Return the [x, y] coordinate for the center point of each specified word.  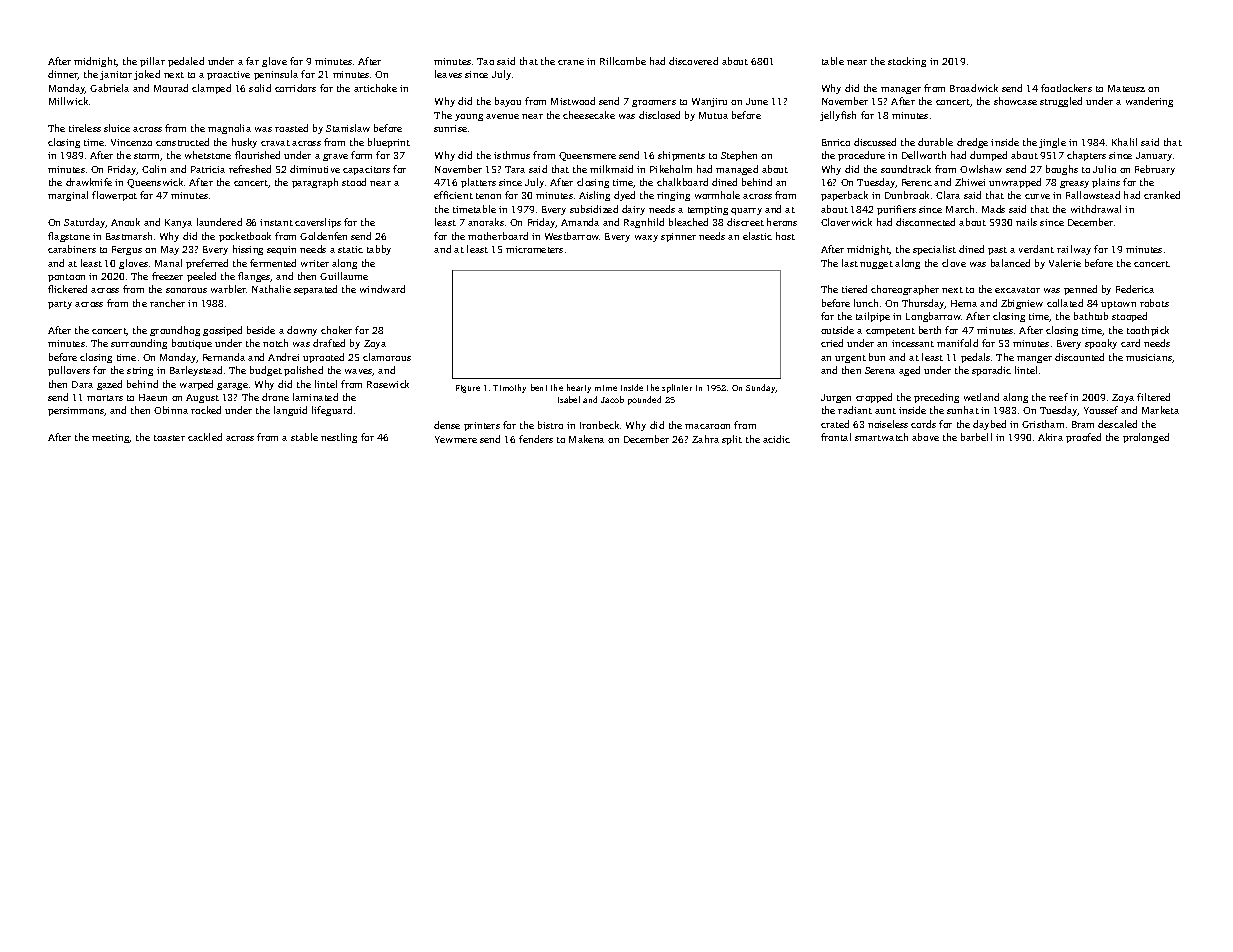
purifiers [896, 210]
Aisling [594, 196]
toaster [169, 438]
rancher [167, 303]
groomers [654, 103]
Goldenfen [323, 236]
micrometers [534, 249]
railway [1074, 250]
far [252, 61]
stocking [907, 62]
